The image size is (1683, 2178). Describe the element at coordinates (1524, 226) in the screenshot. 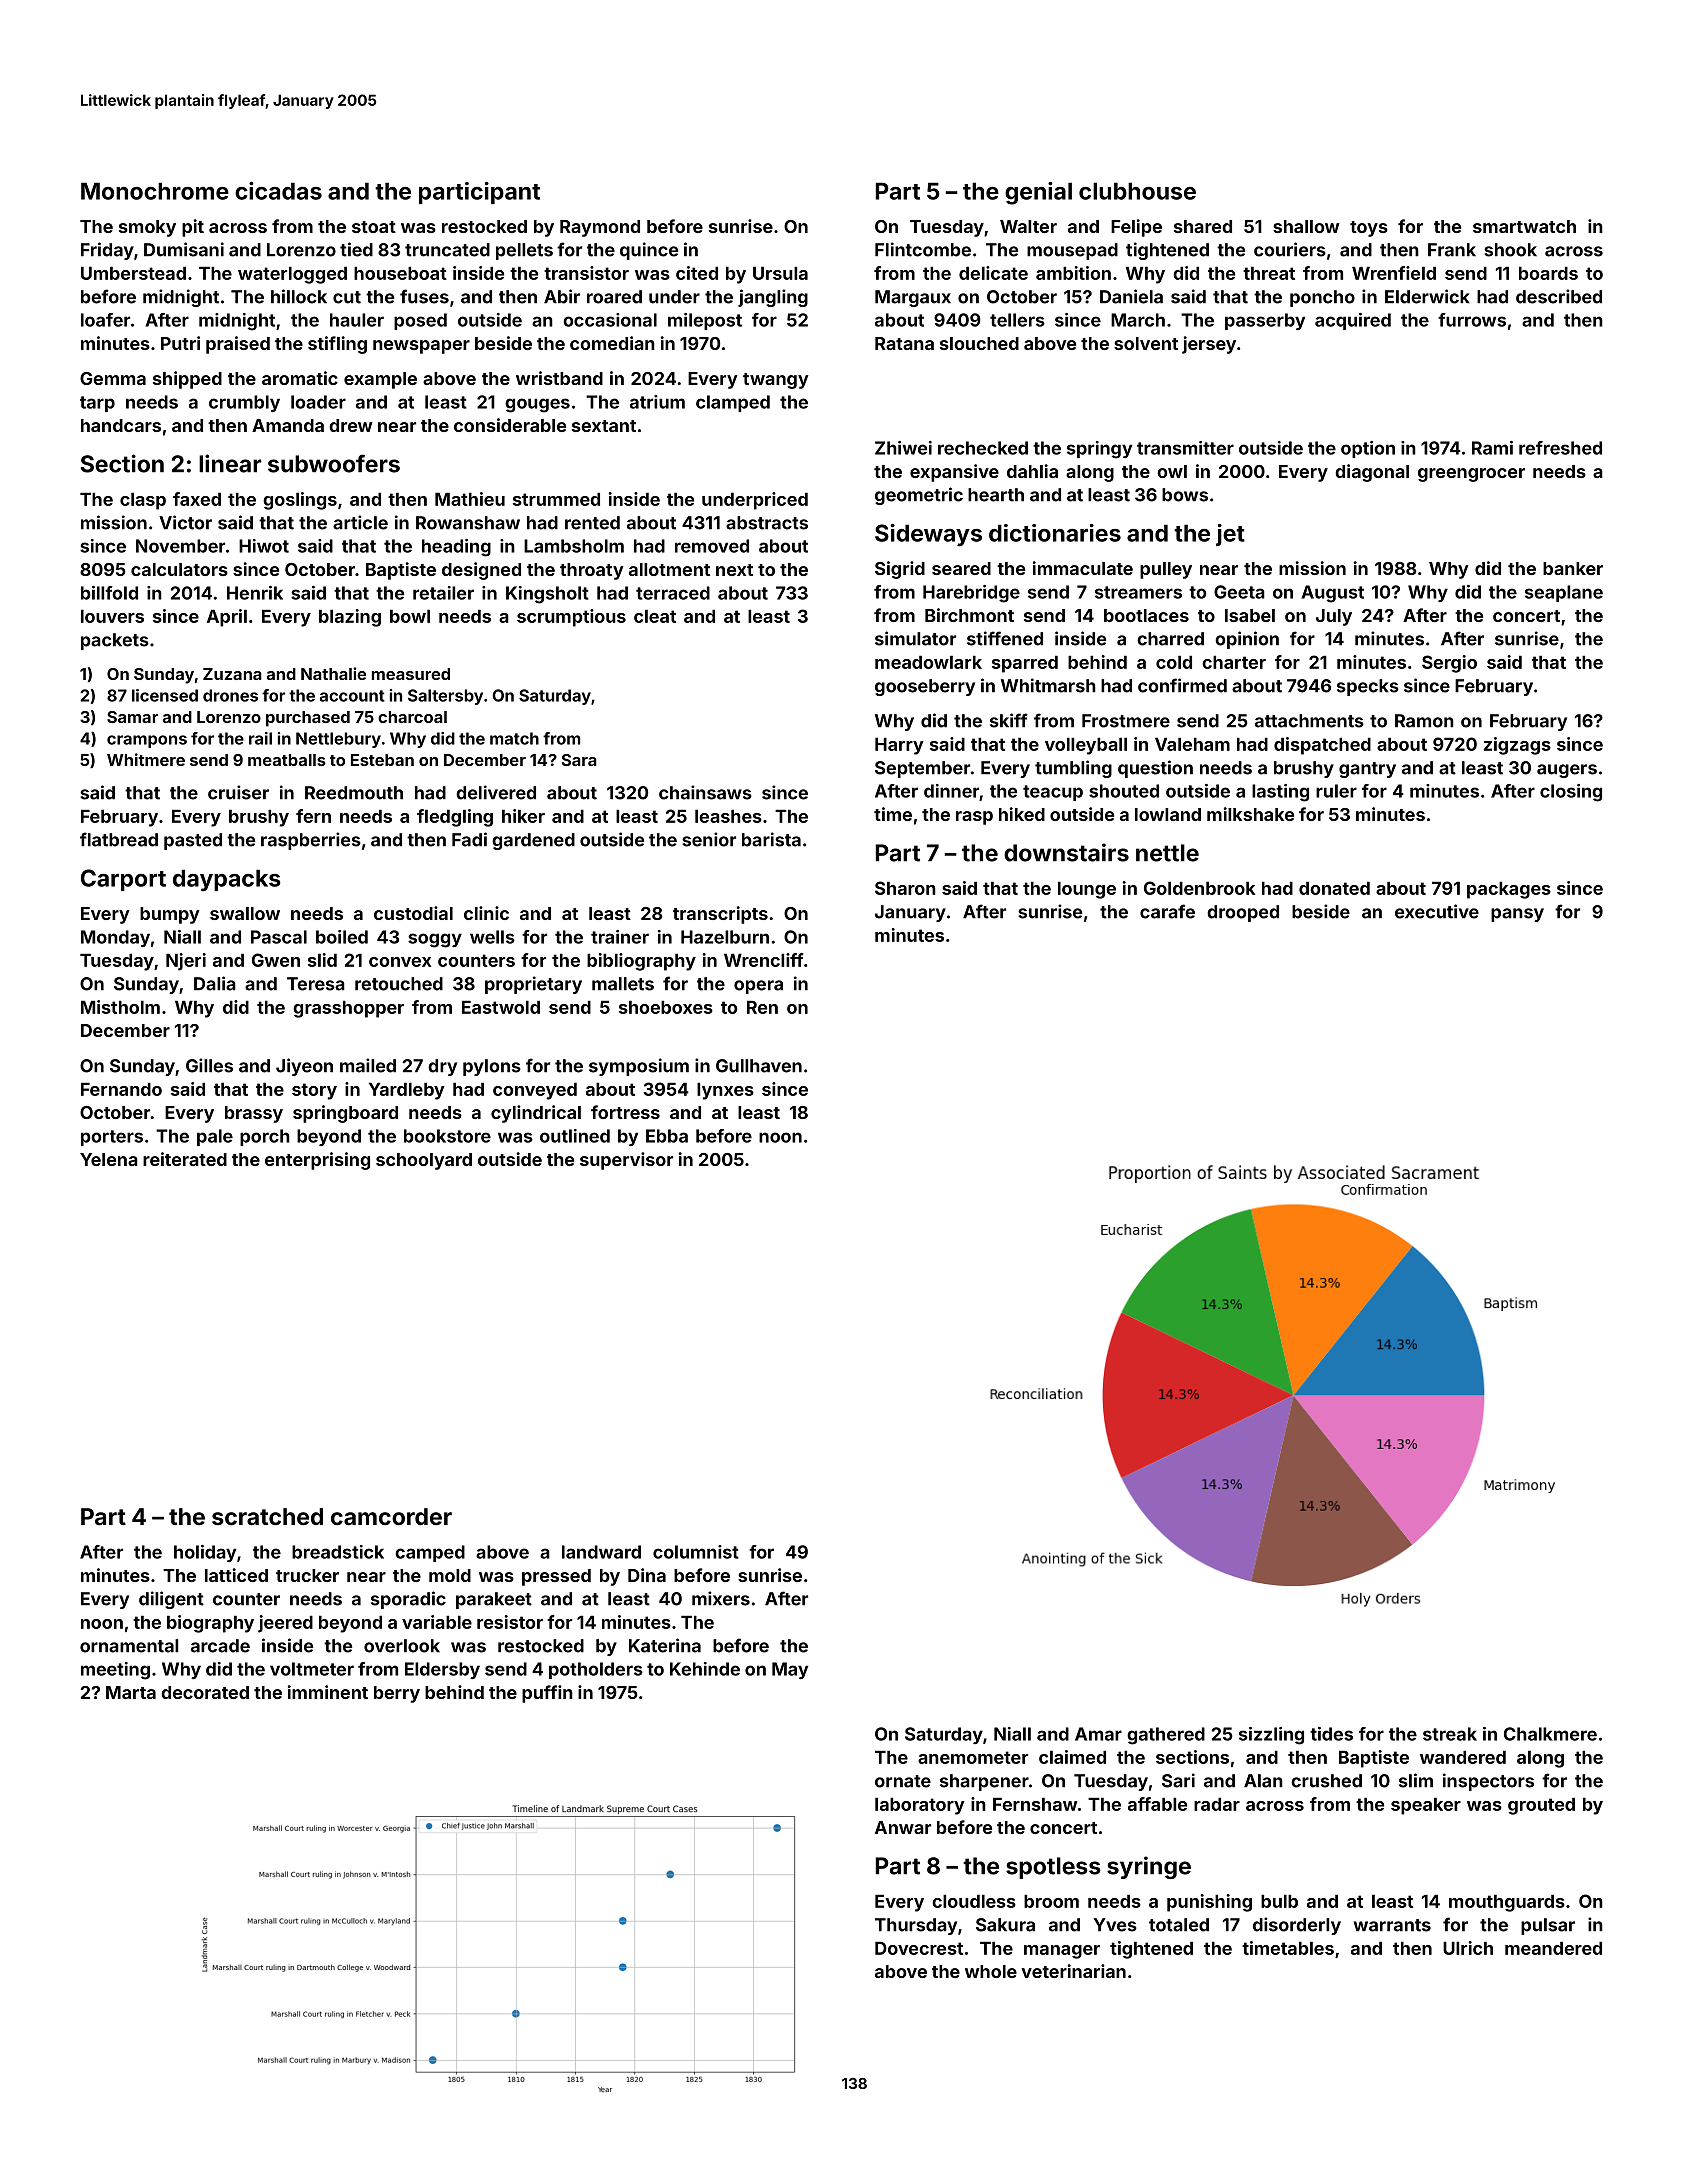

I see `smartwatch` at that location.
